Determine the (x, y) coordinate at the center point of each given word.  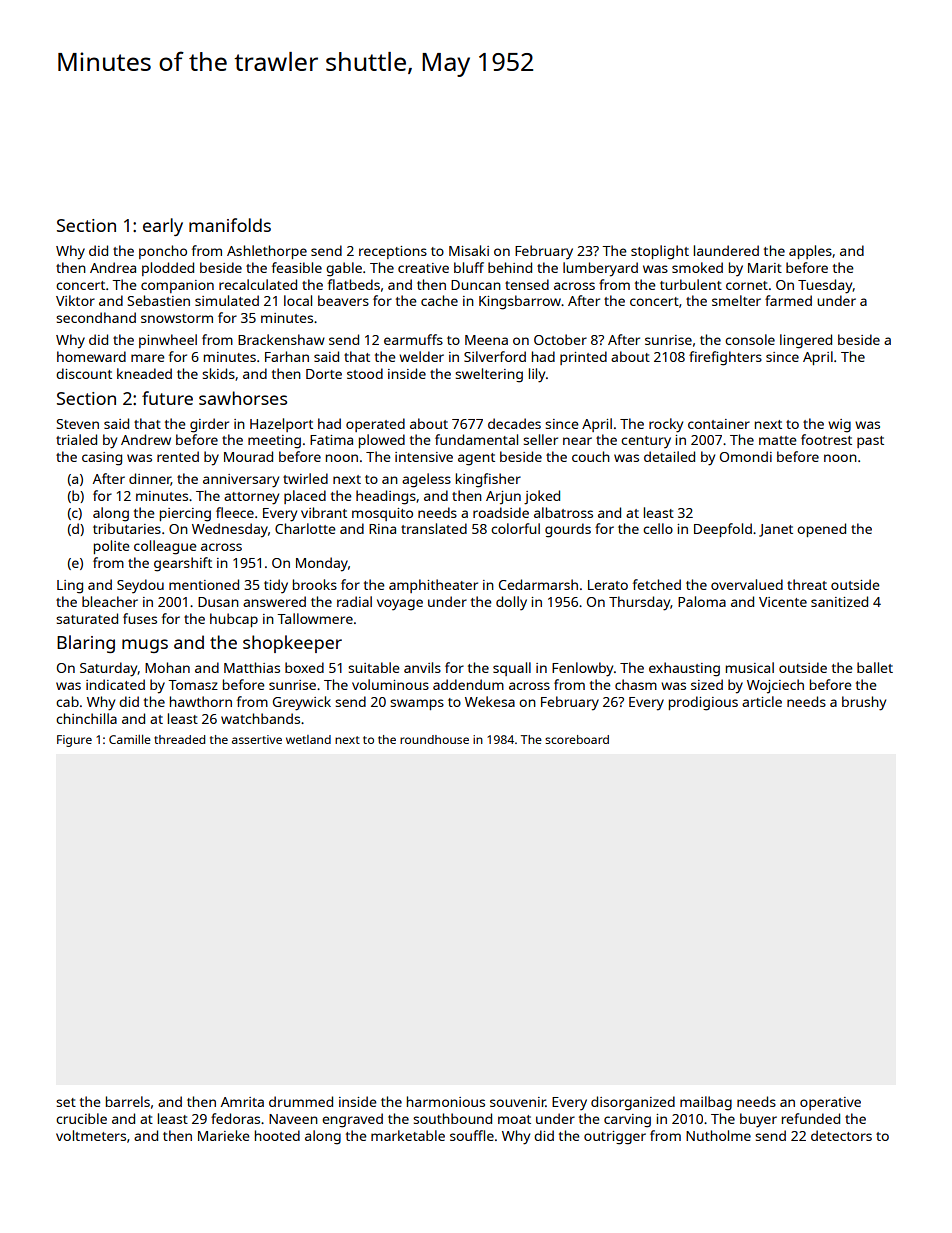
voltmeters (91, 1135)
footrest (826, 439)
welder (421, 356)
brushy (864, 703)
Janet (776, 530)
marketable (408, 1135)
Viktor (75, 300)
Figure (74, 741)
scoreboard (577, 739)
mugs (145, 646)
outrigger (615, 1138)
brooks (315, 584)
